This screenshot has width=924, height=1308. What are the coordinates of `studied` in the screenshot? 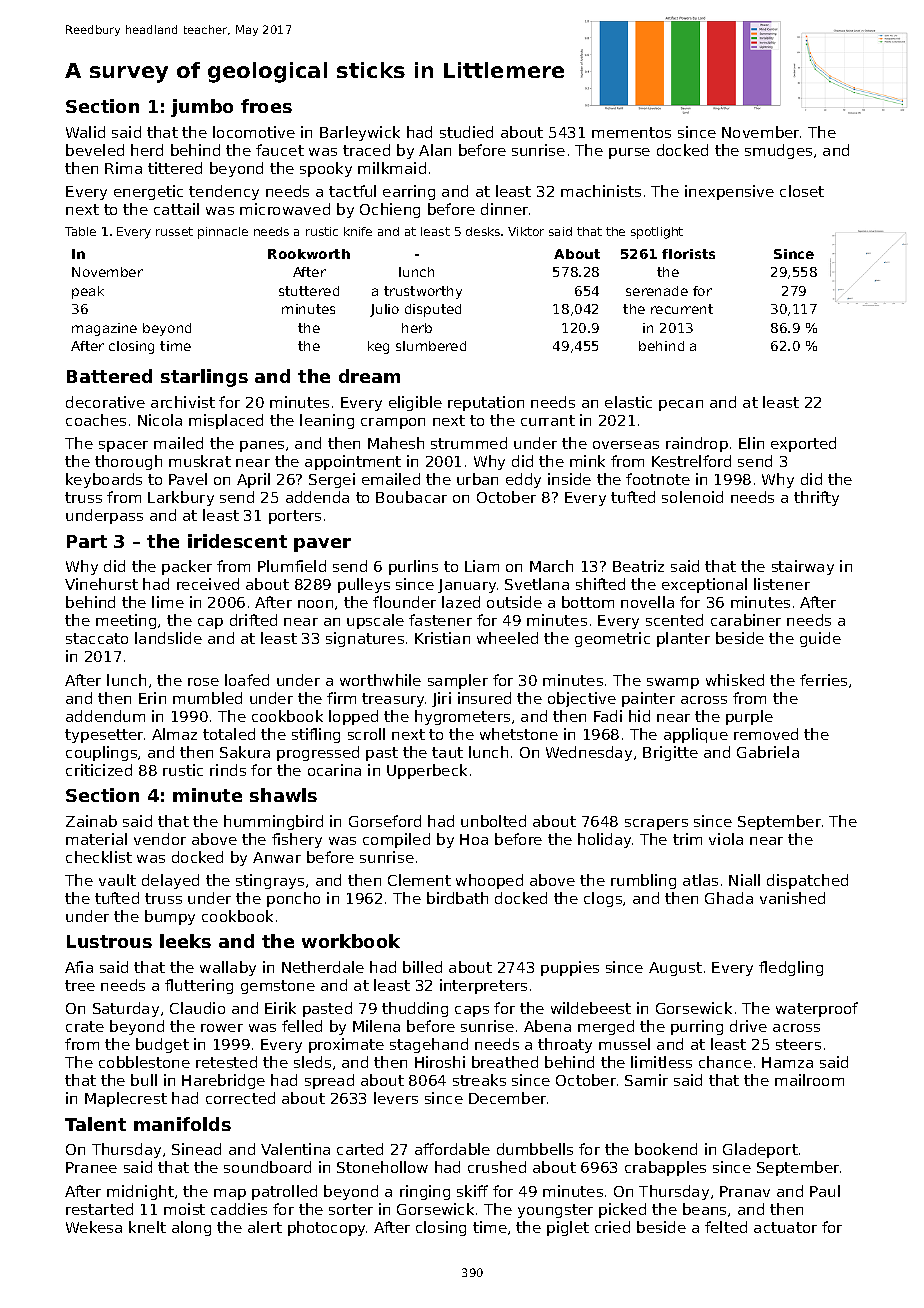 It's located at (466, 132).
